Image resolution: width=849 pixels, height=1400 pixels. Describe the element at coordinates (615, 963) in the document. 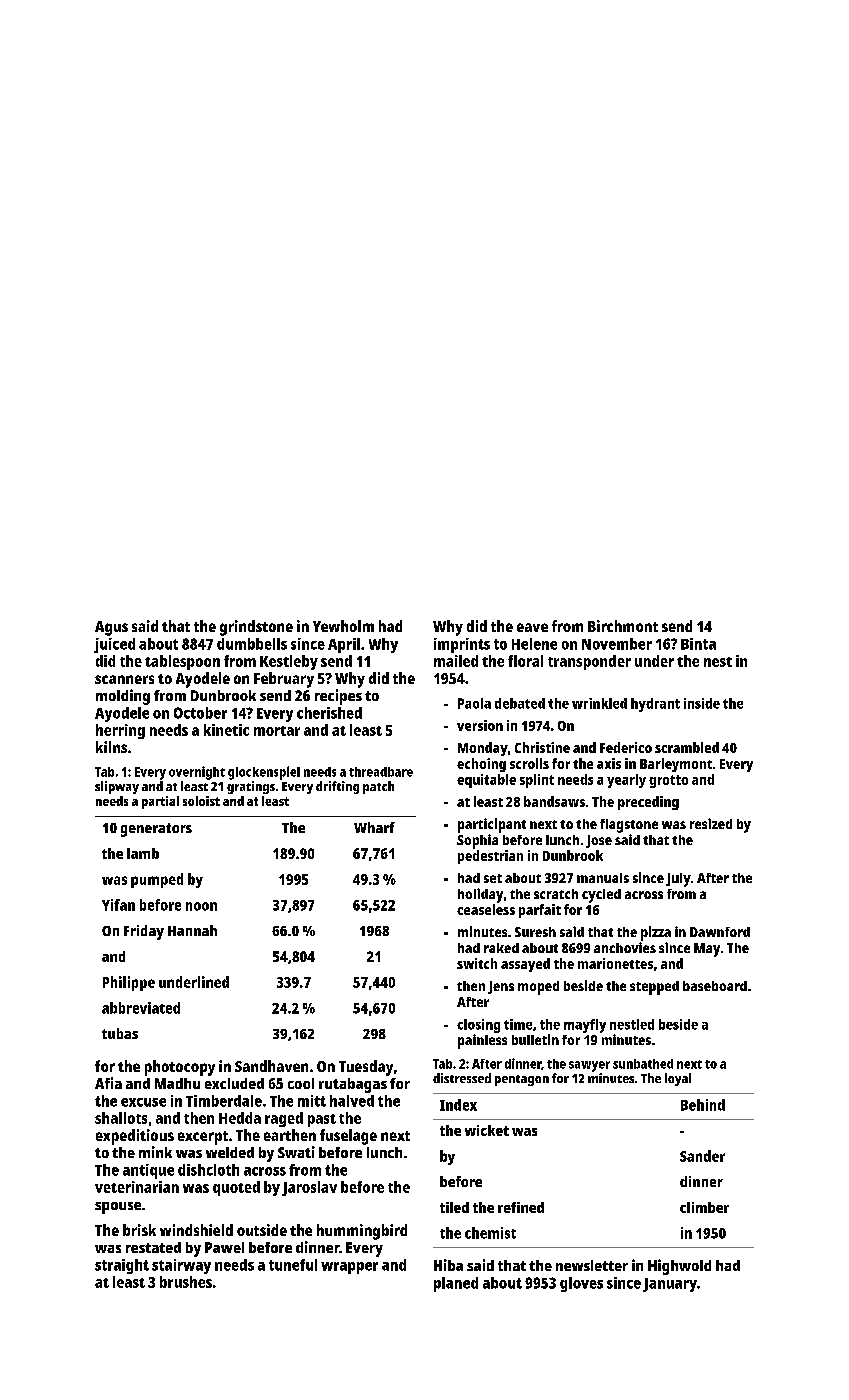

I see `marionettes` at that location.
